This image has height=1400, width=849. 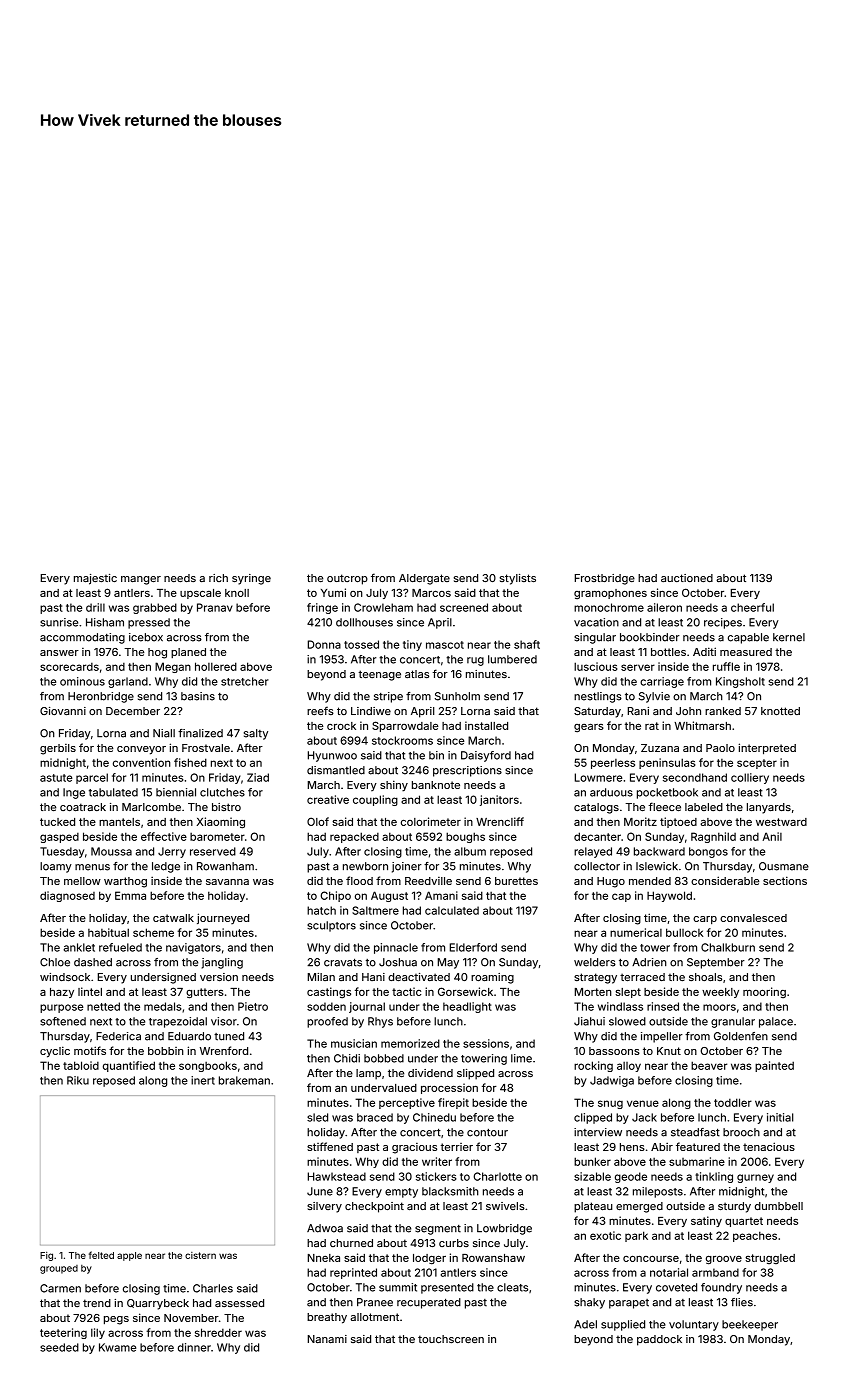 What do you see at coordinates (752, 607) in the image?
I see `cheerful` at bounding box center [752, 607].
